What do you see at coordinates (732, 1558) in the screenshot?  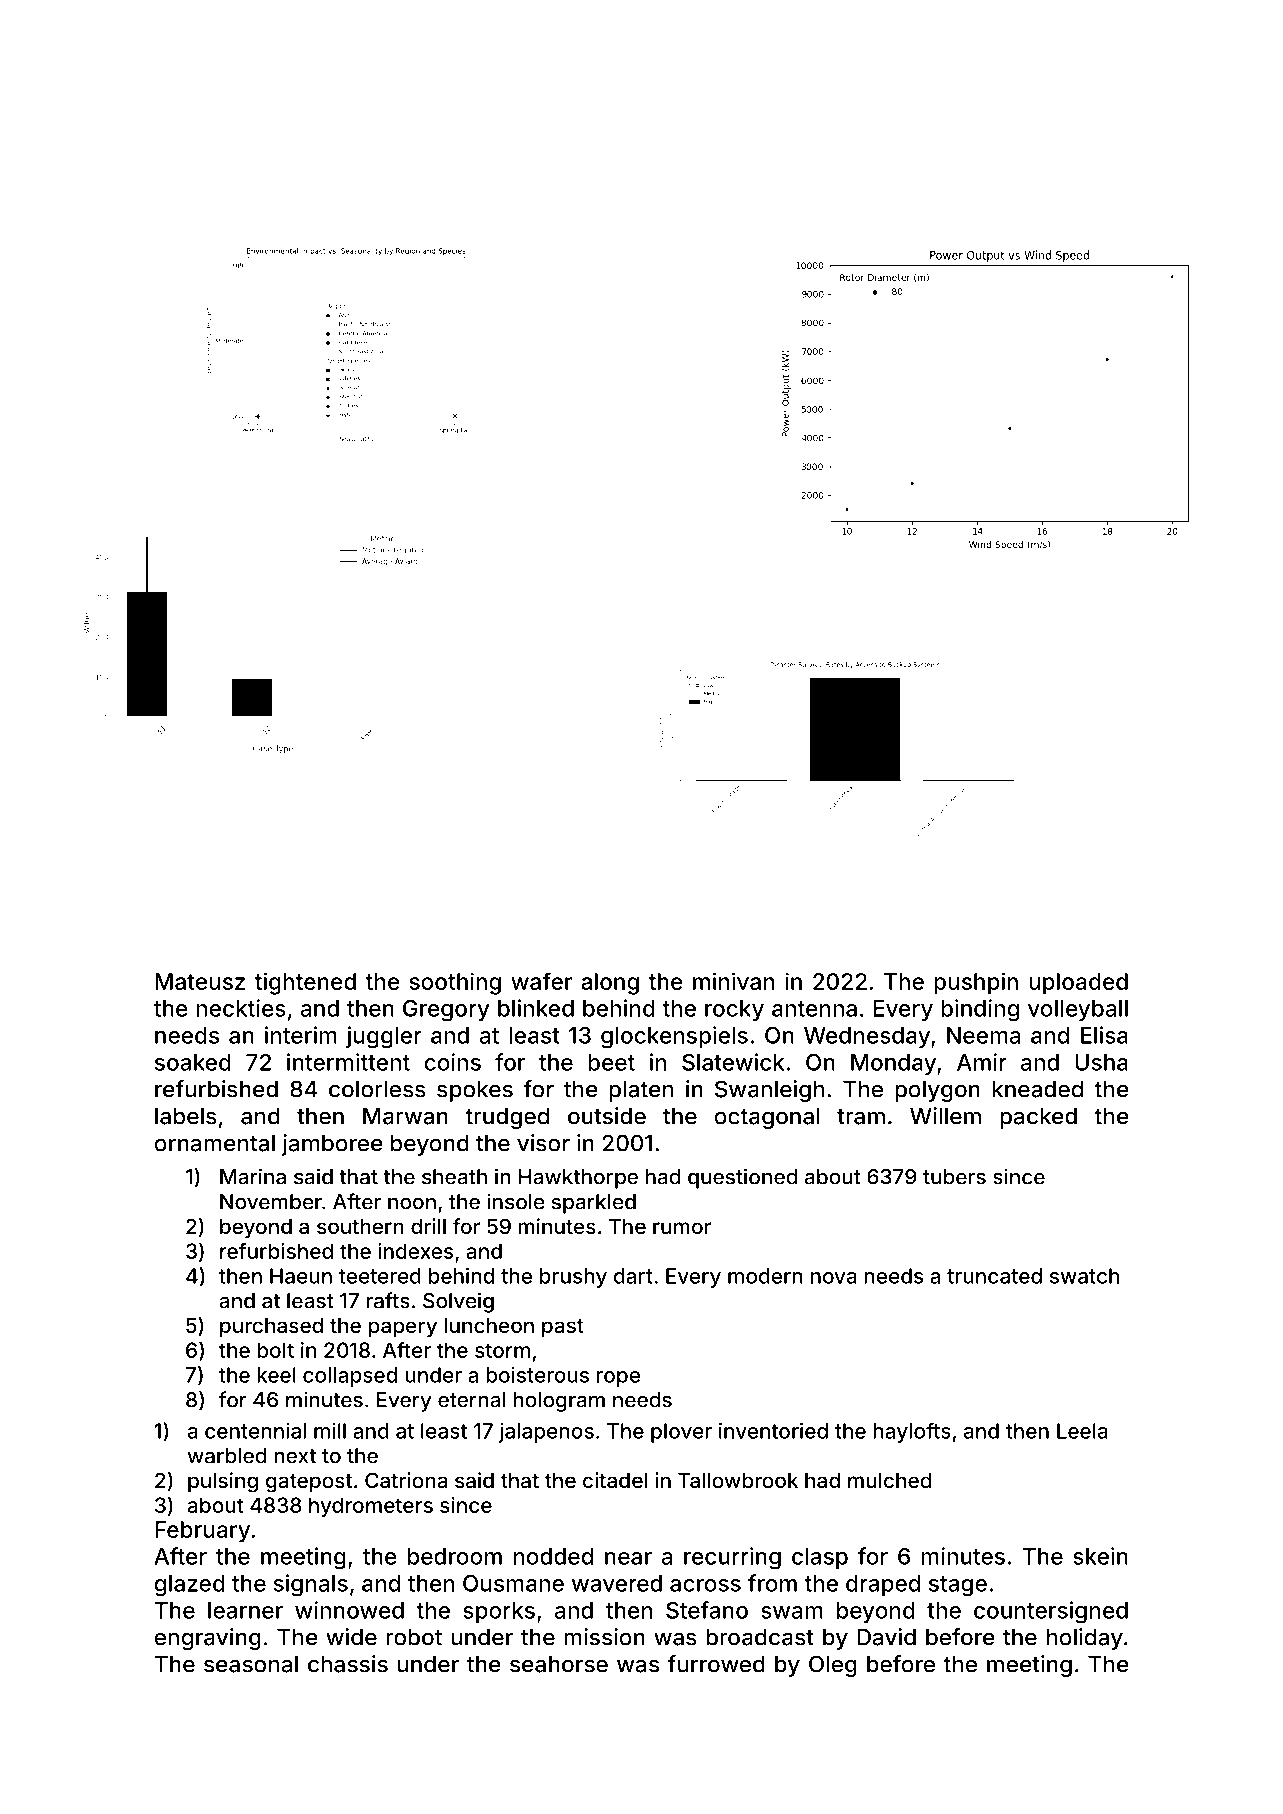 I see `recurring` at bounding box center [732, 1558].
